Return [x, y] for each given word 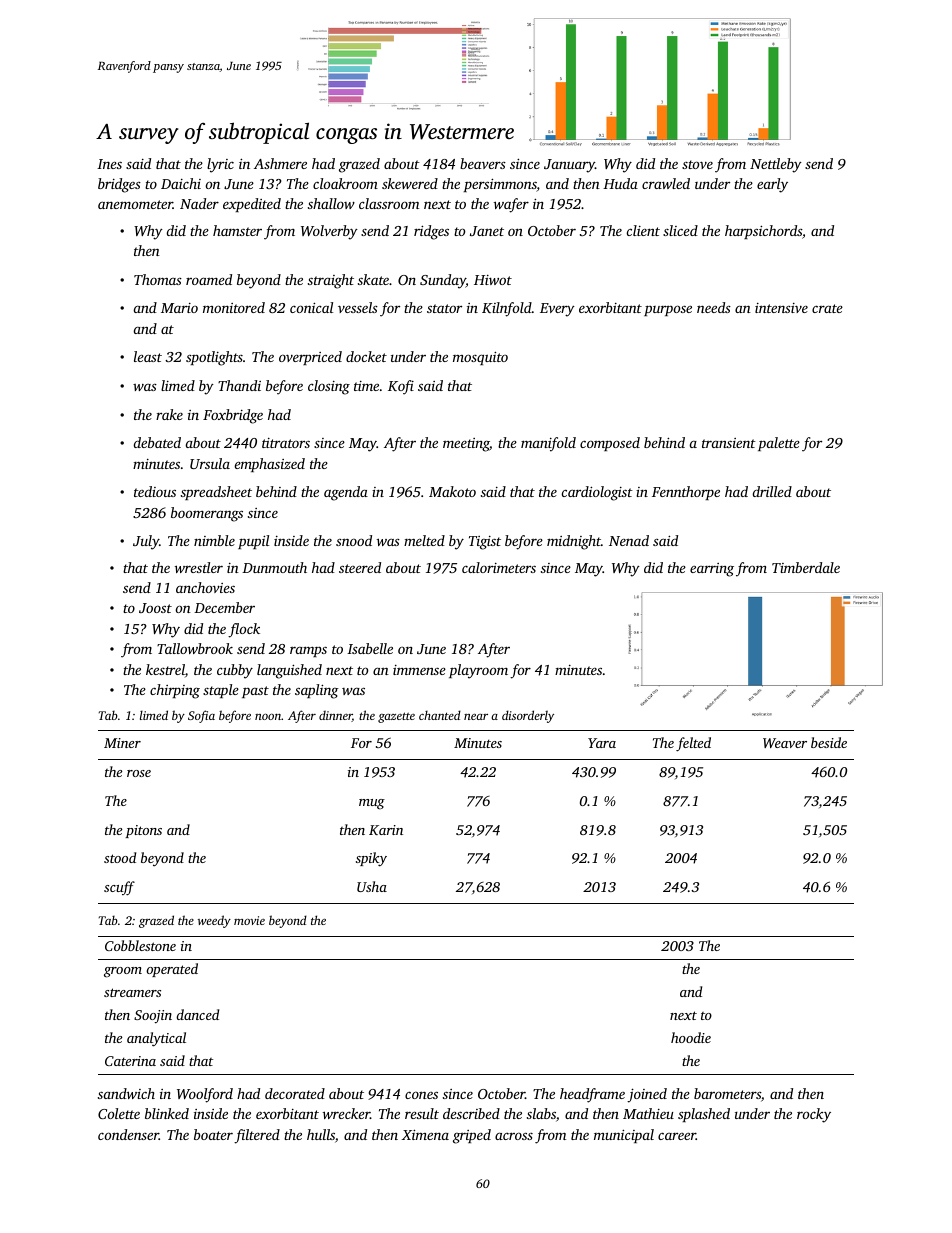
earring [712, 570]
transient [729, 443]
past [255, 692]
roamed [209, 279]
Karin [386, 830]
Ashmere [280, 163]
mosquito [480, 358]
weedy [214, 921]
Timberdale [806, 567]
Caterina [130, 1061]
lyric [220, 165]
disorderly [528, 716]
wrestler [199, 567]
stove [697, 164]
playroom [478, 671]
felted [693, 744]
